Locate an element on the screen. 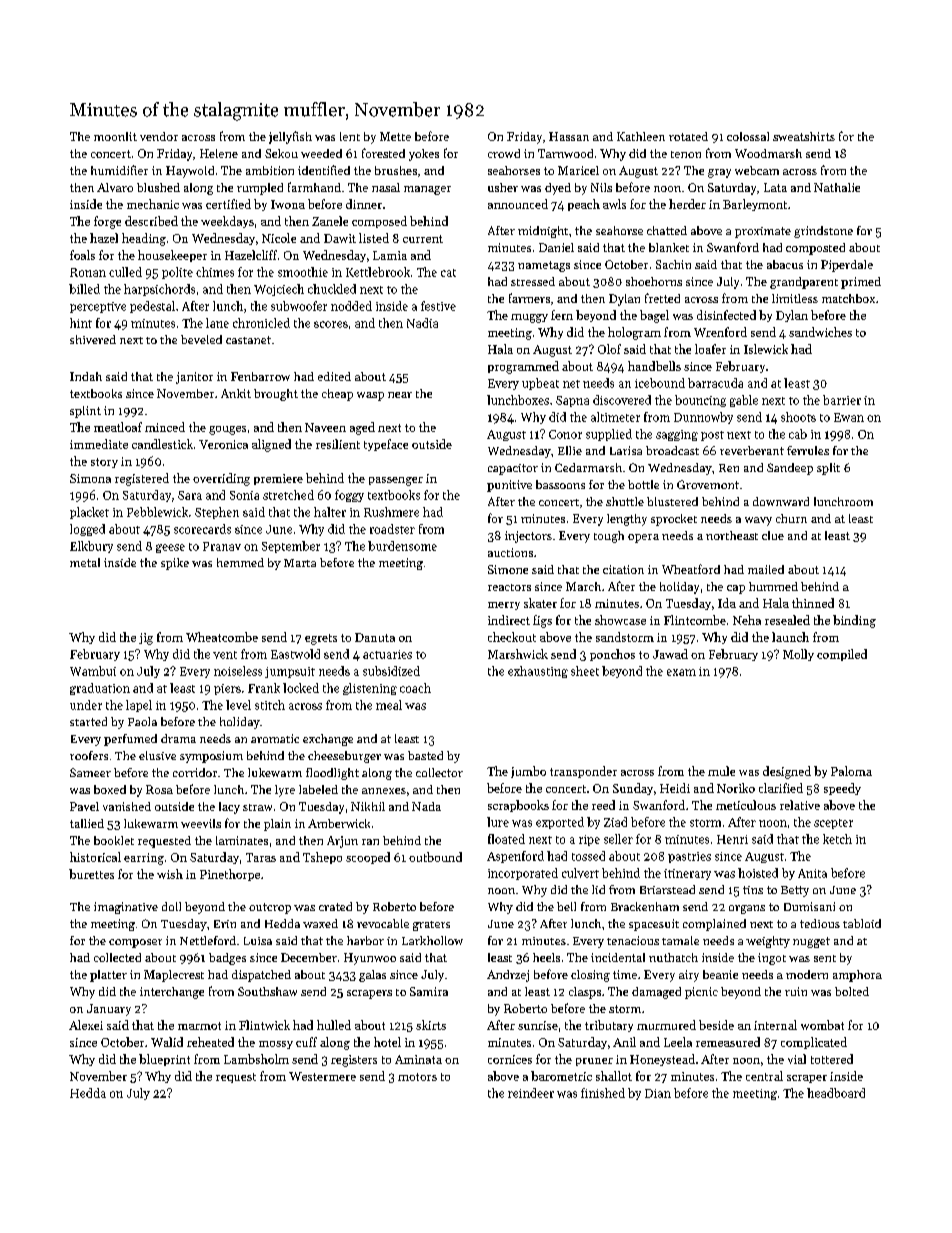 The image size is (952, 1233). Mette is located at coordinates (395, 136).
